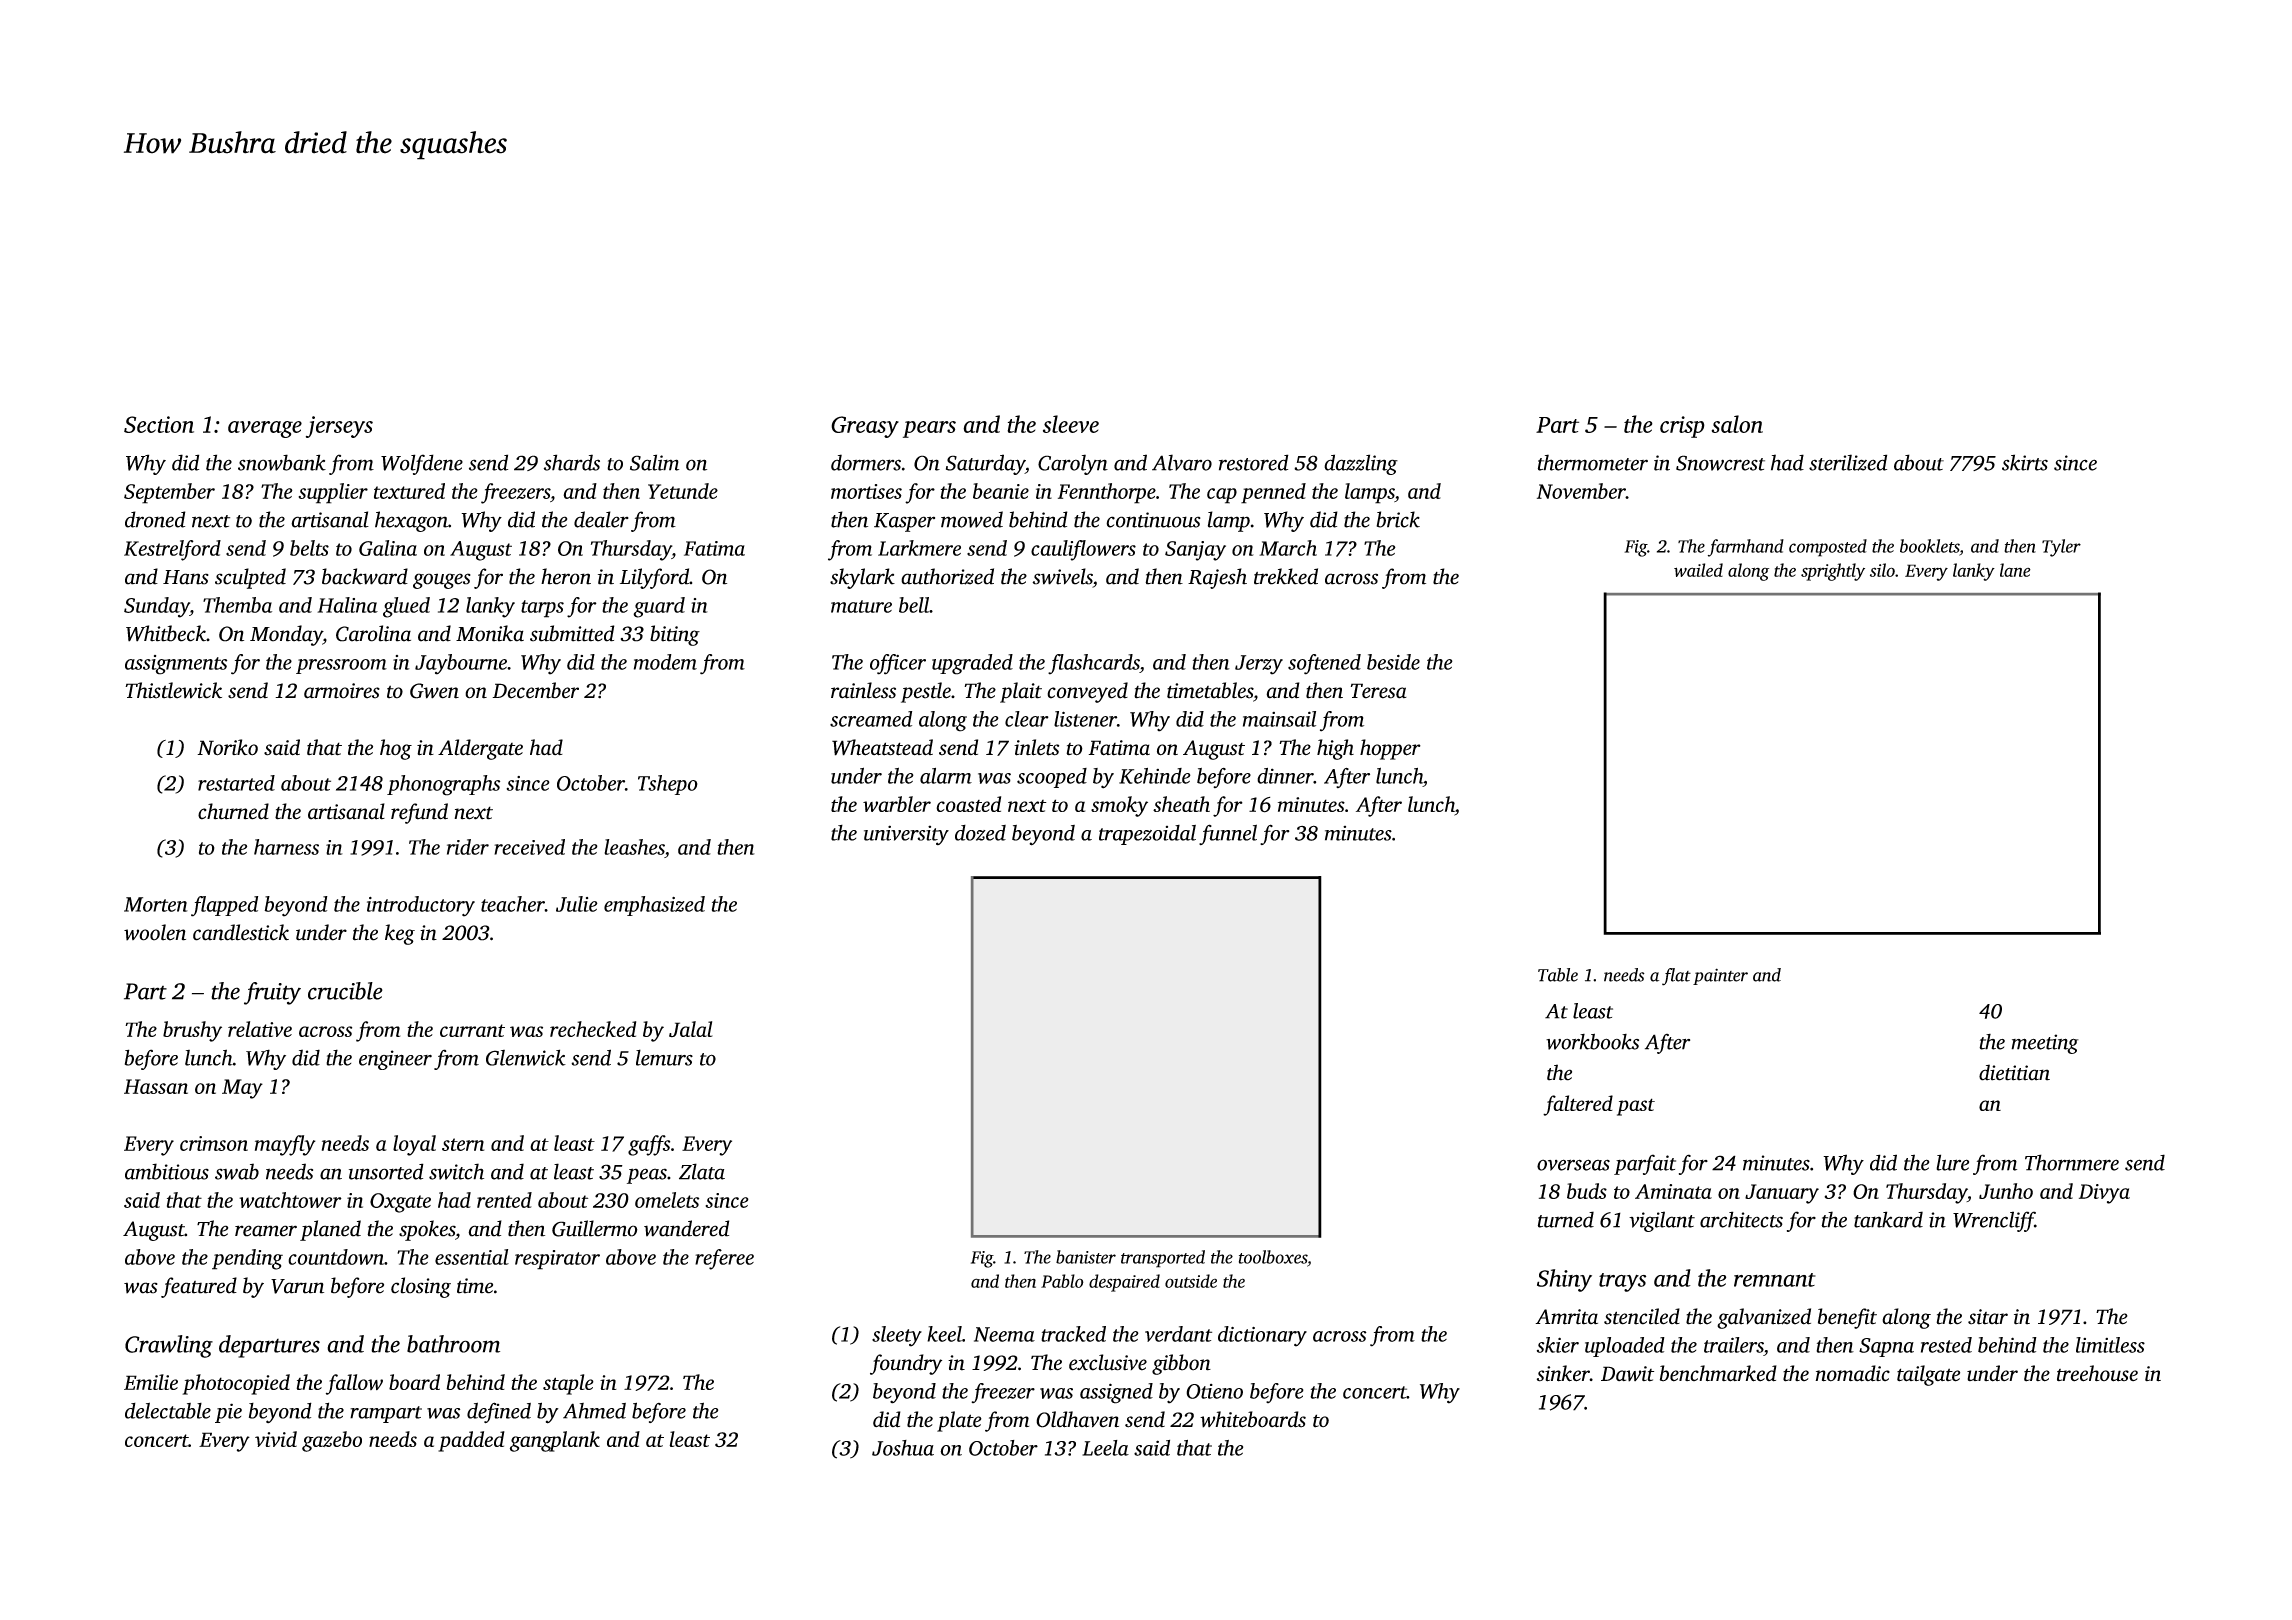  What do you see at coordinates (1676, 977) in the screenshot?
I see `flat` at bounding box center [1676, 977].
